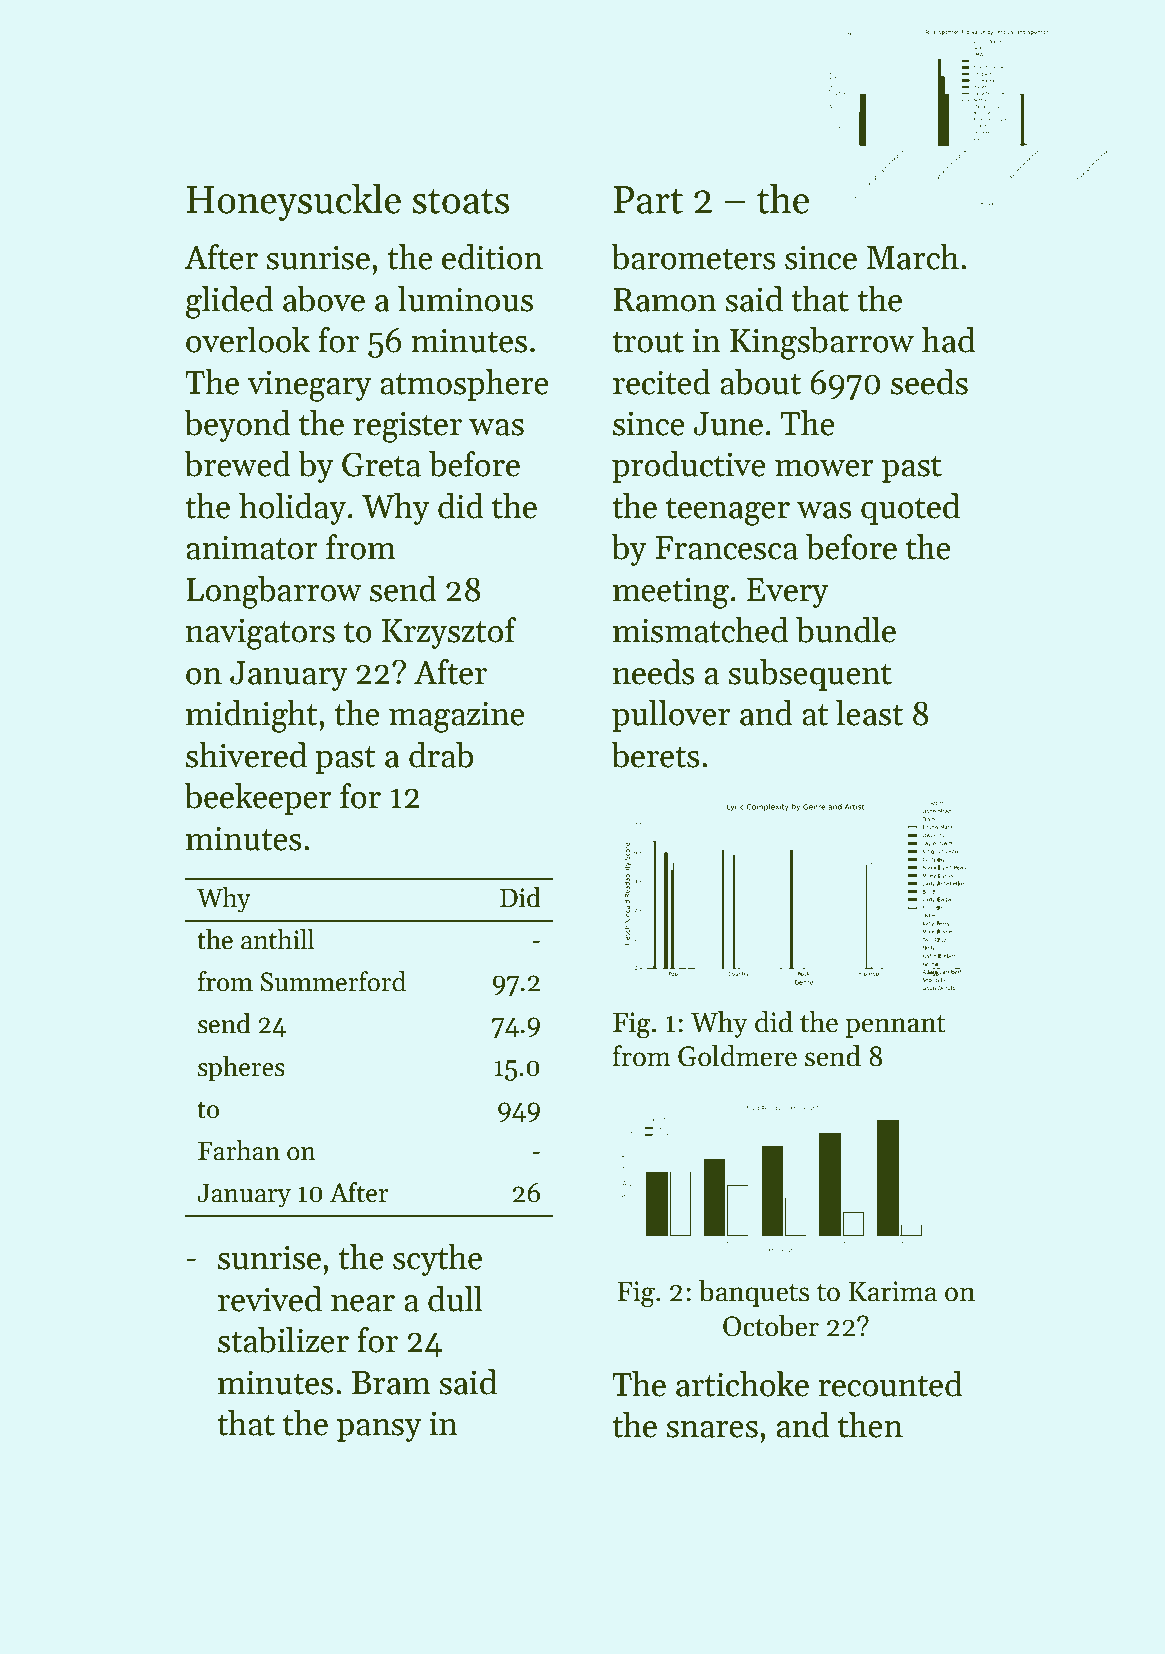  What do you see at coordinates (910, 509) in the screenshot?
I see `quoted` at bounding box center [910, 509].
